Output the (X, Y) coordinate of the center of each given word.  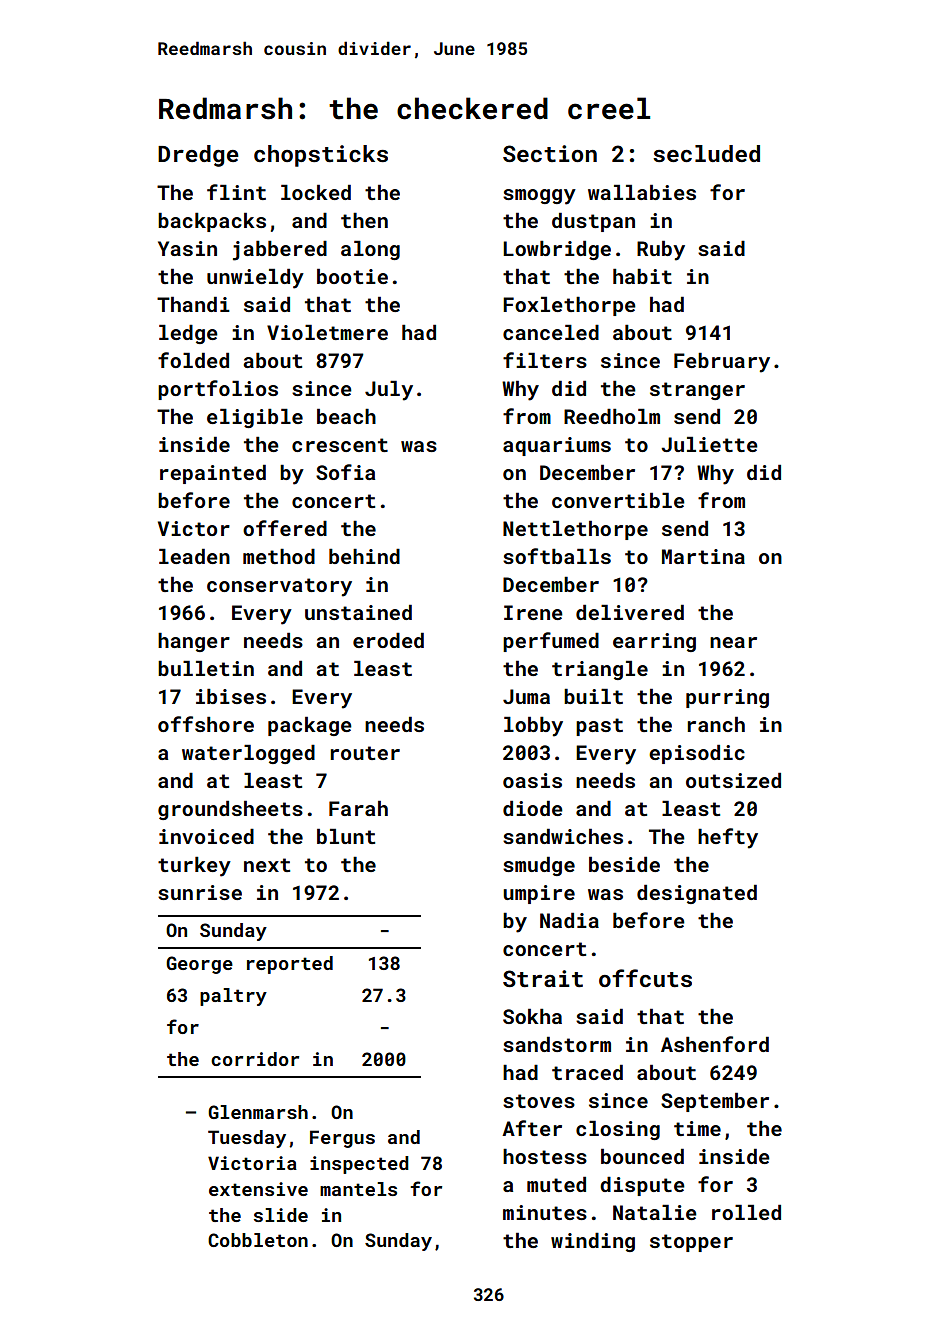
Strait (543, 978)
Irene (533, 612)
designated (697, 894)
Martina (703, 556)
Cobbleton (258, 1240)
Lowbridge (557, 250)
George (199, 965)
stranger (697, 391)
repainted (213, 474)
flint (236, 192)
